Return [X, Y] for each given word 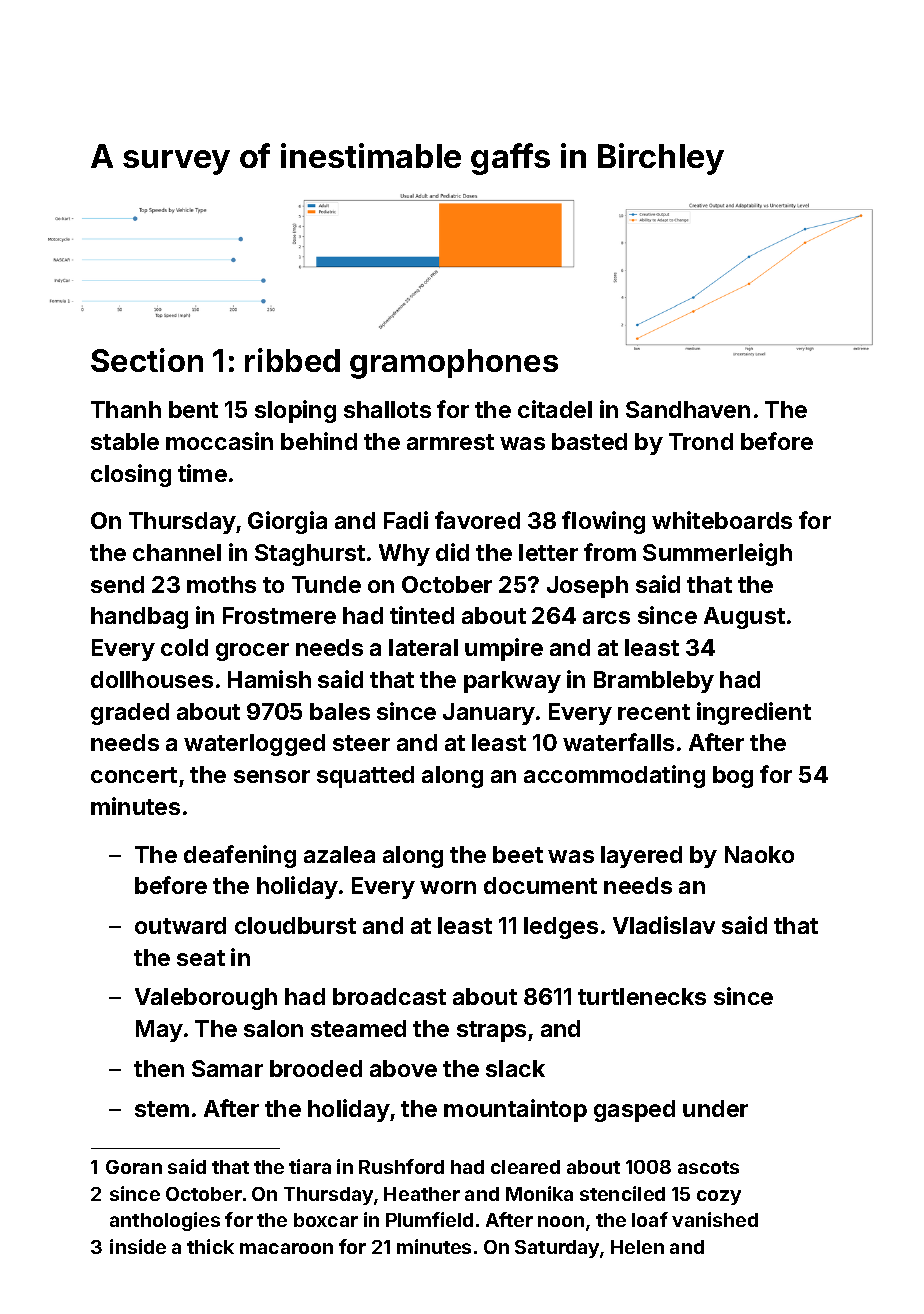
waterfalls [618, 742]
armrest [450, 442]
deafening [240, 856]
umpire [504, 649]
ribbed [292, 360]
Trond [701, 441]
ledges [561, 928]
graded [130, 714]
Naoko [759, 854]
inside [138, 1246]
